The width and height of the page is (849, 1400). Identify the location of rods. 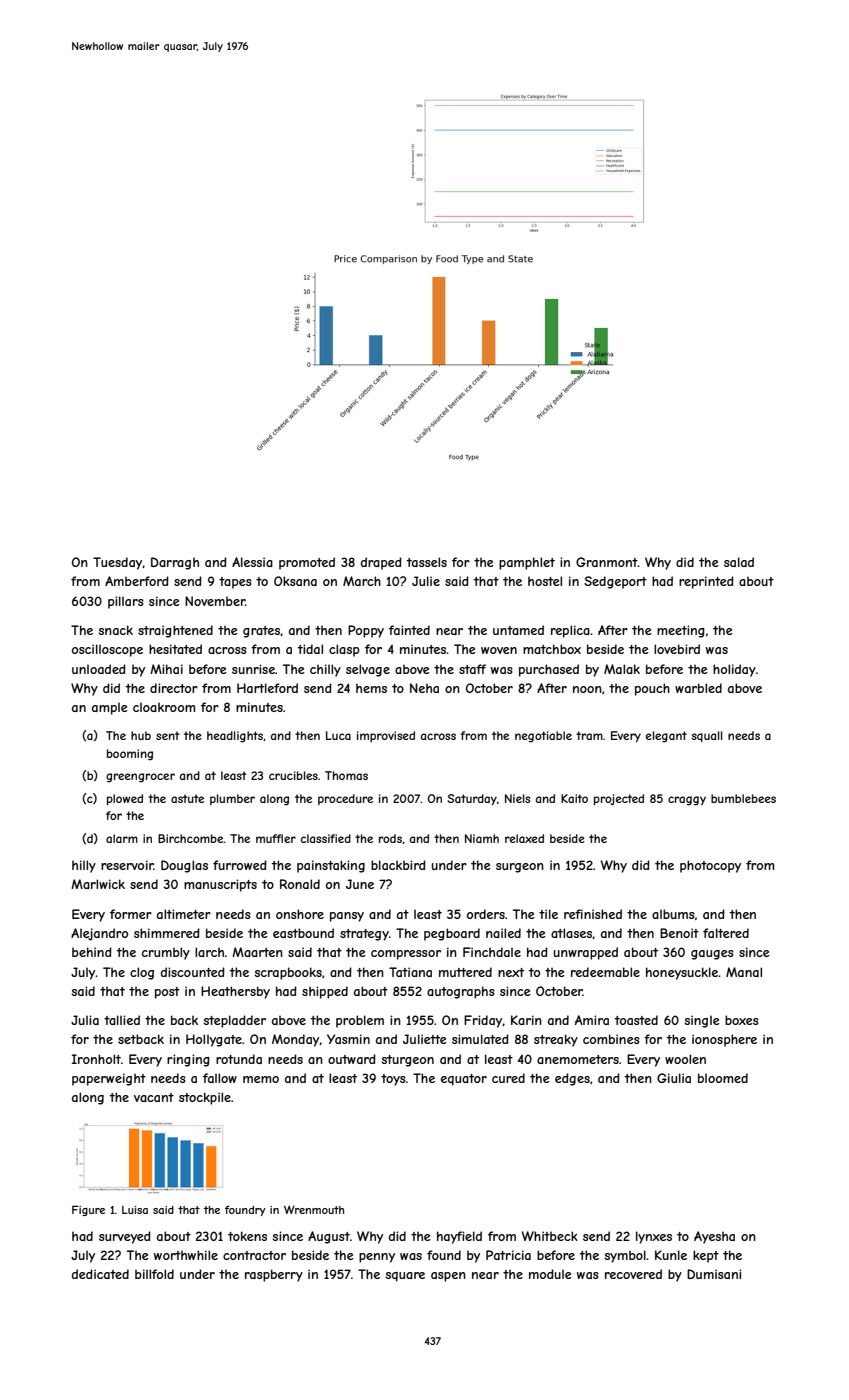
(390, 838).
